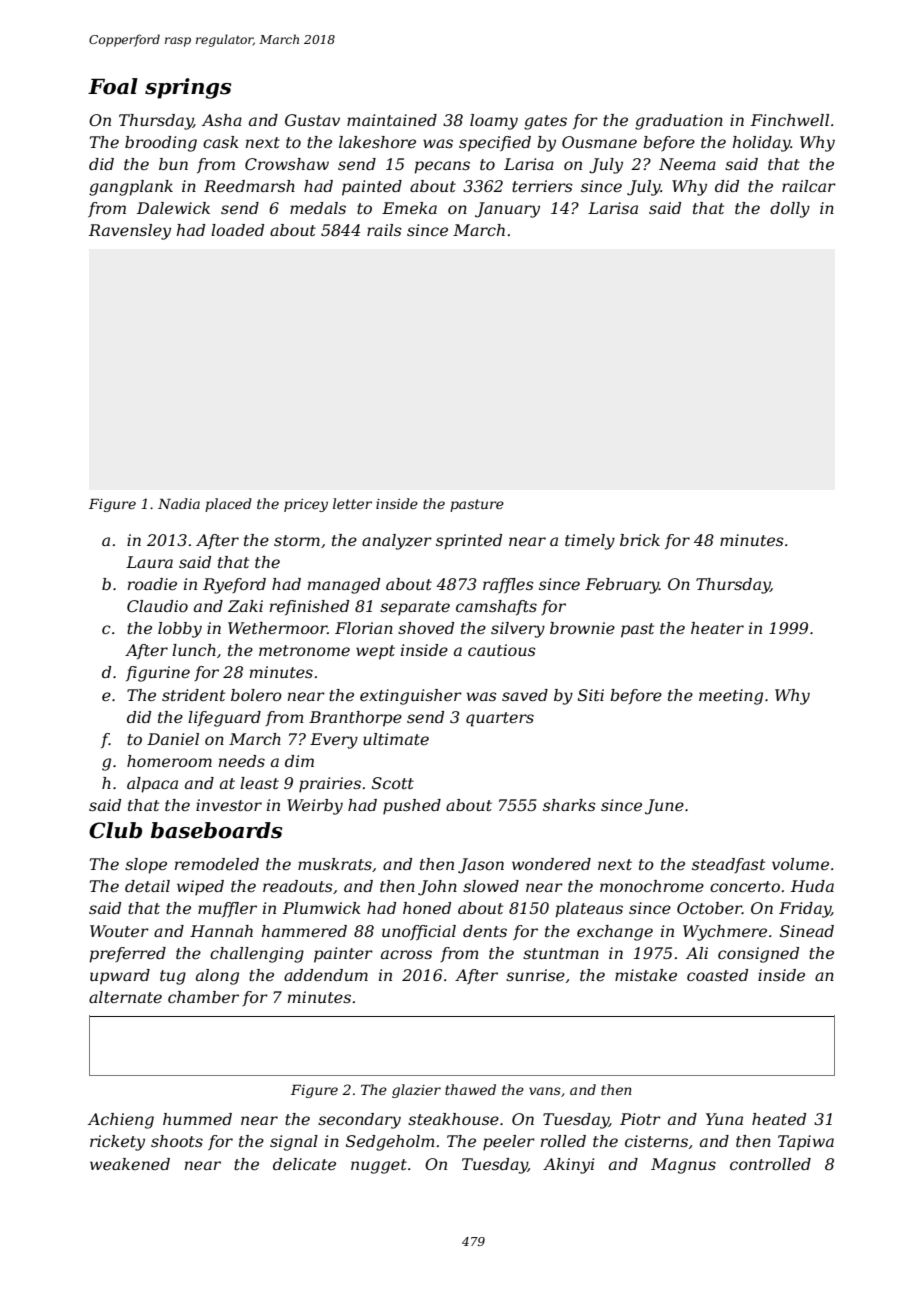  What do you see at coordinates (569, 805) in the screenshot?
I see `sharks` at bounding box center [569, 805].
